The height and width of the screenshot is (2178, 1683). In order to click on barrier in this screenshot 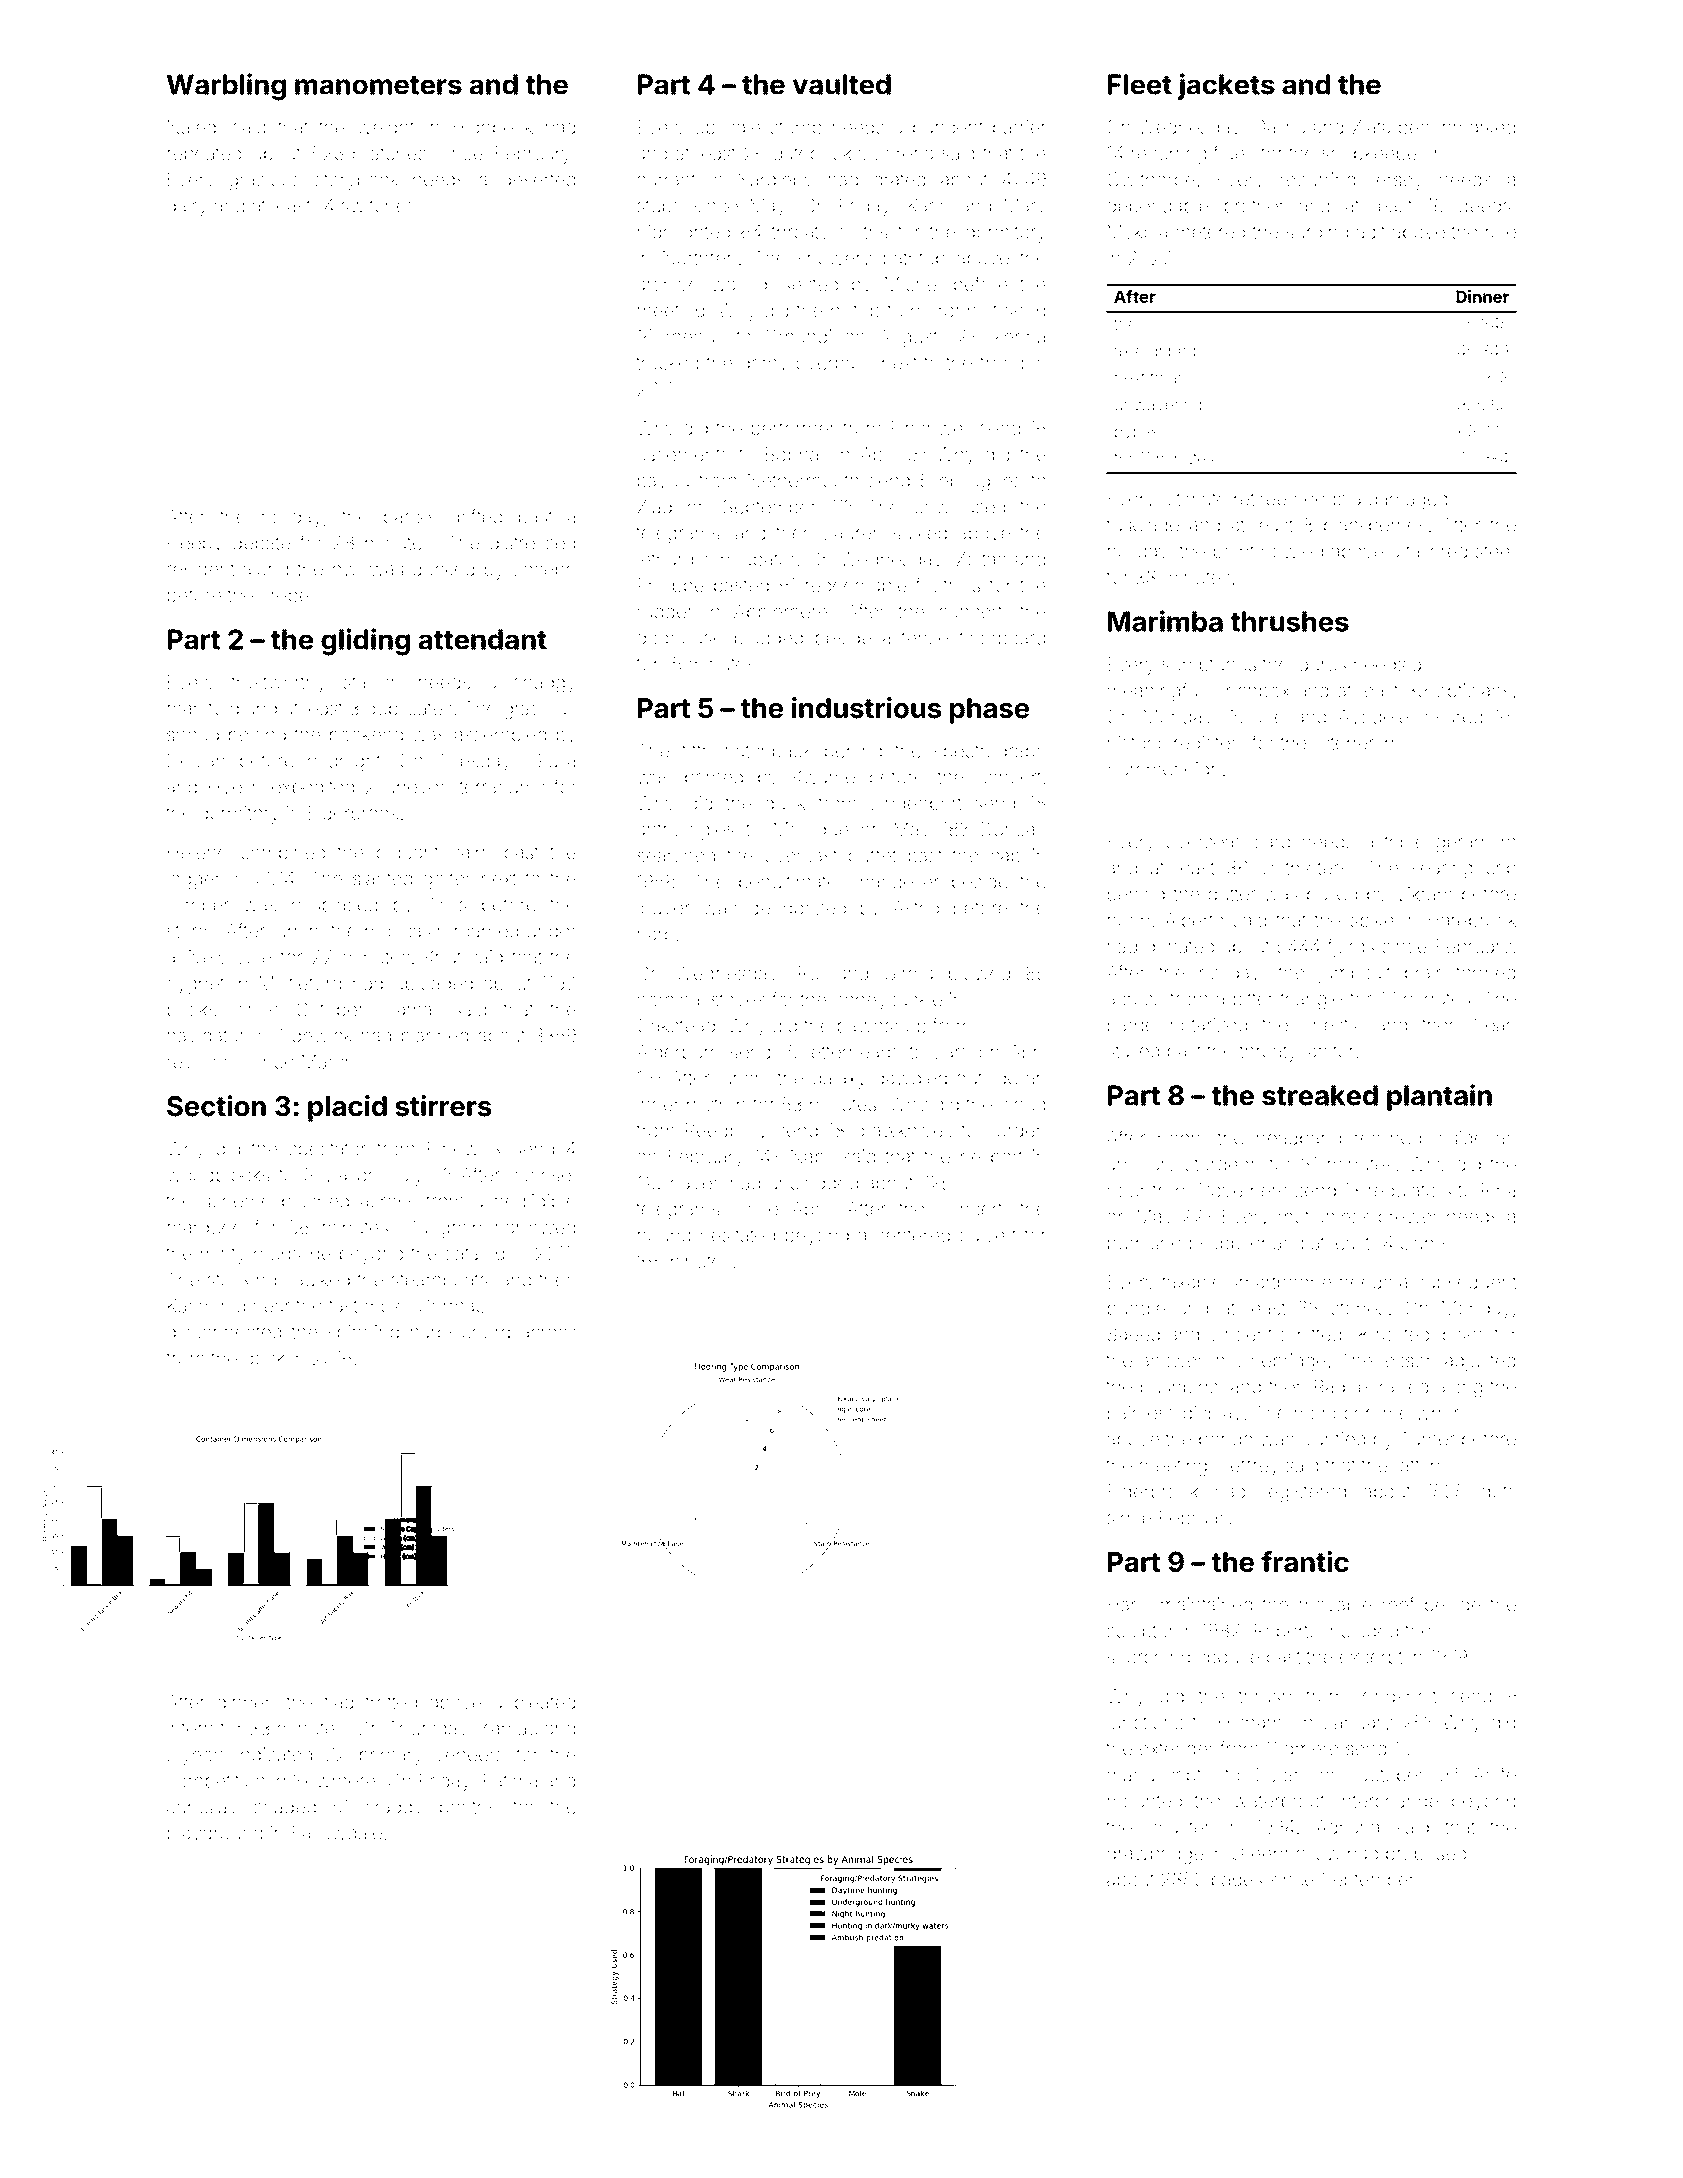, I will do `click(1019, 127)`.
